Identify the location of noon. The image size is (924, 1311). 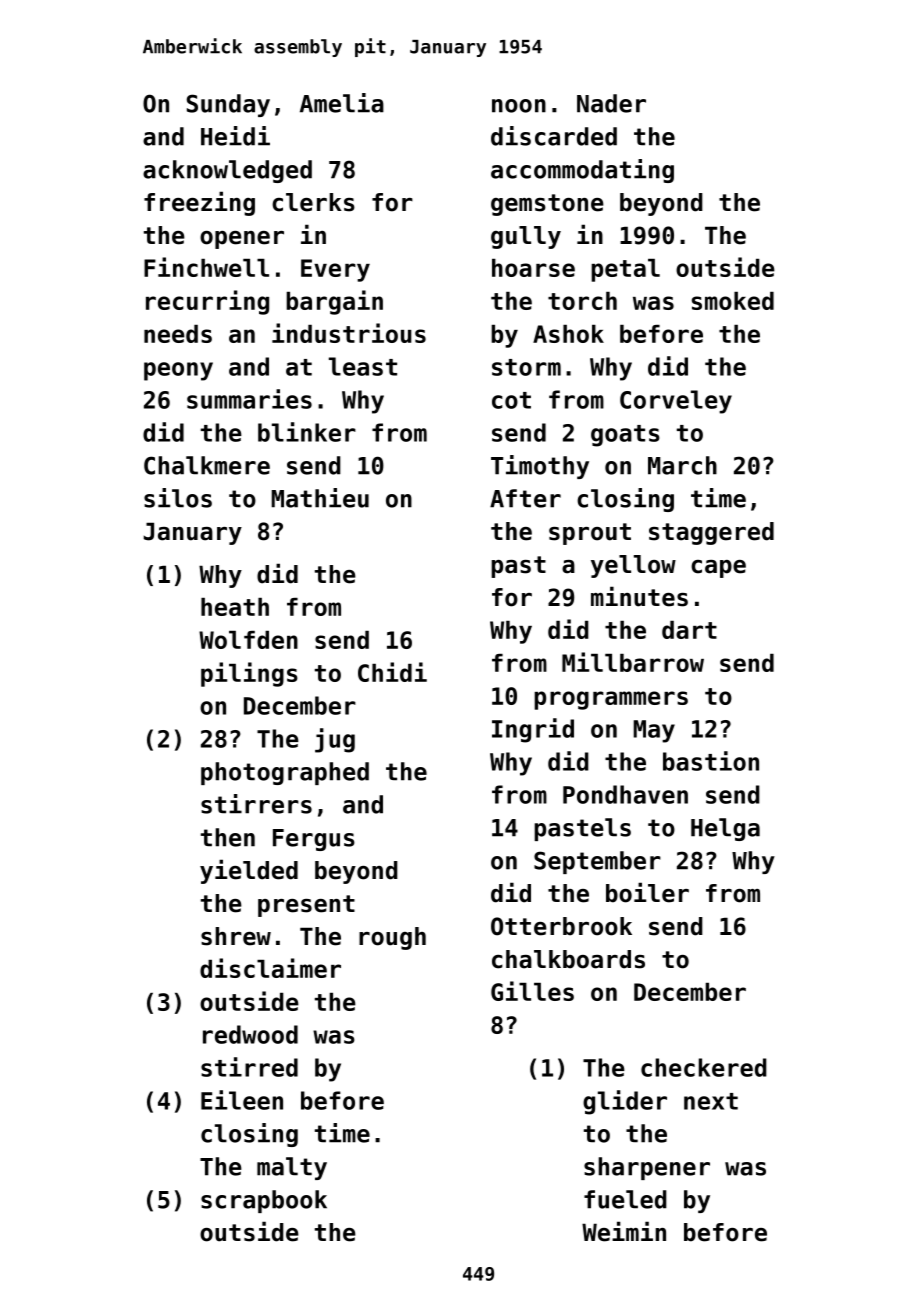
(519, 106).
